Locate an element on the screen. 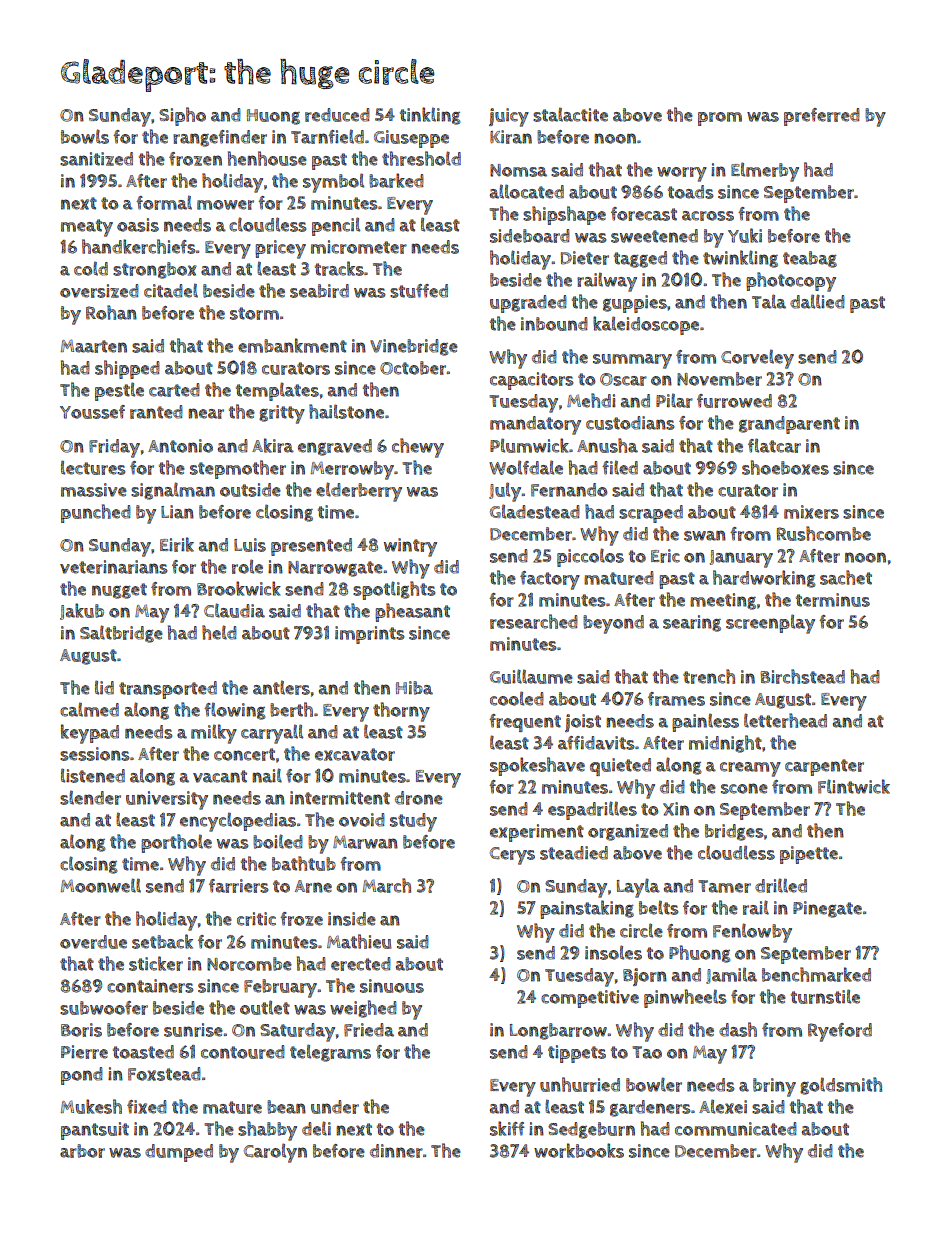 The image size is (952, 1233). arbor is located at coordinates (82, 1151).
